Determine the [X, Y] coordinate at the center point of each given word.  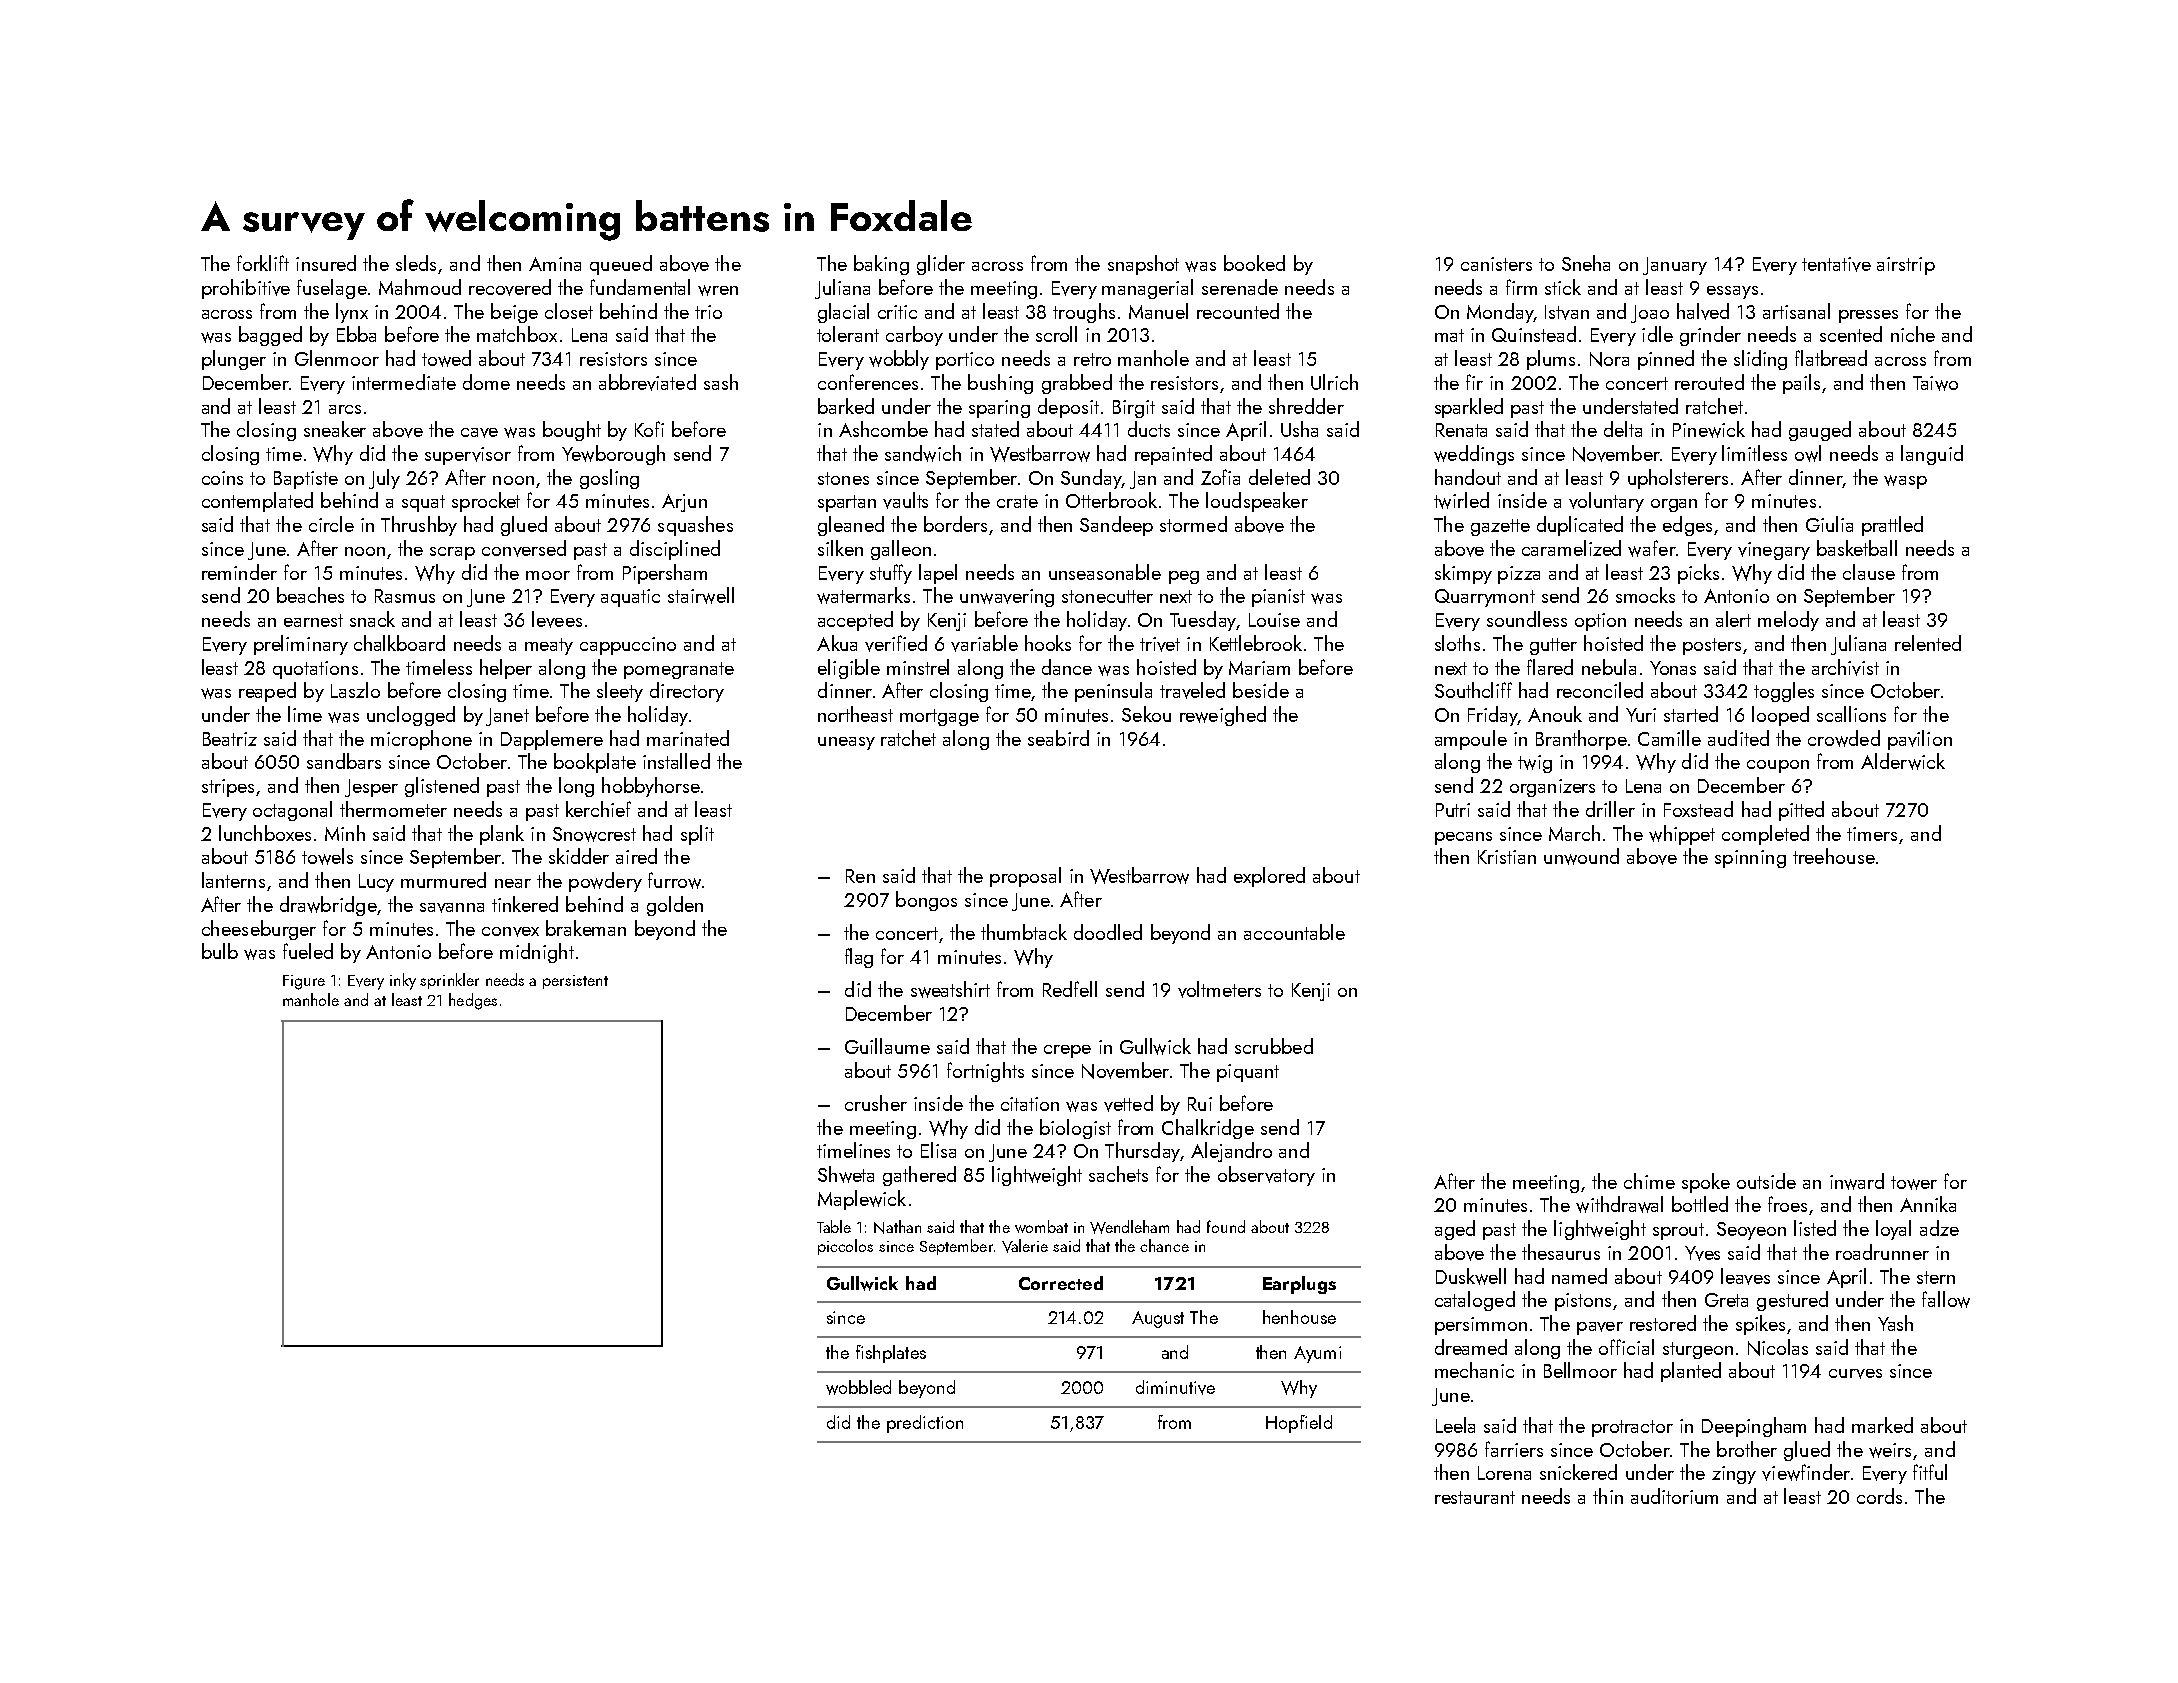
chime [1649, 1181]
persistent [575, 982]
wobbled [858, 1387]
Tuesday [1203, 621]
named [1579, 1276]
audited [1738, 738]
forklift [263, 263]
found [1226, 1226]
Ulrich [1334, 382]
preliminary [301, 645]
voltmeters [1219, 989]
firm [1521, 287]
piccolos [845, 1247]
